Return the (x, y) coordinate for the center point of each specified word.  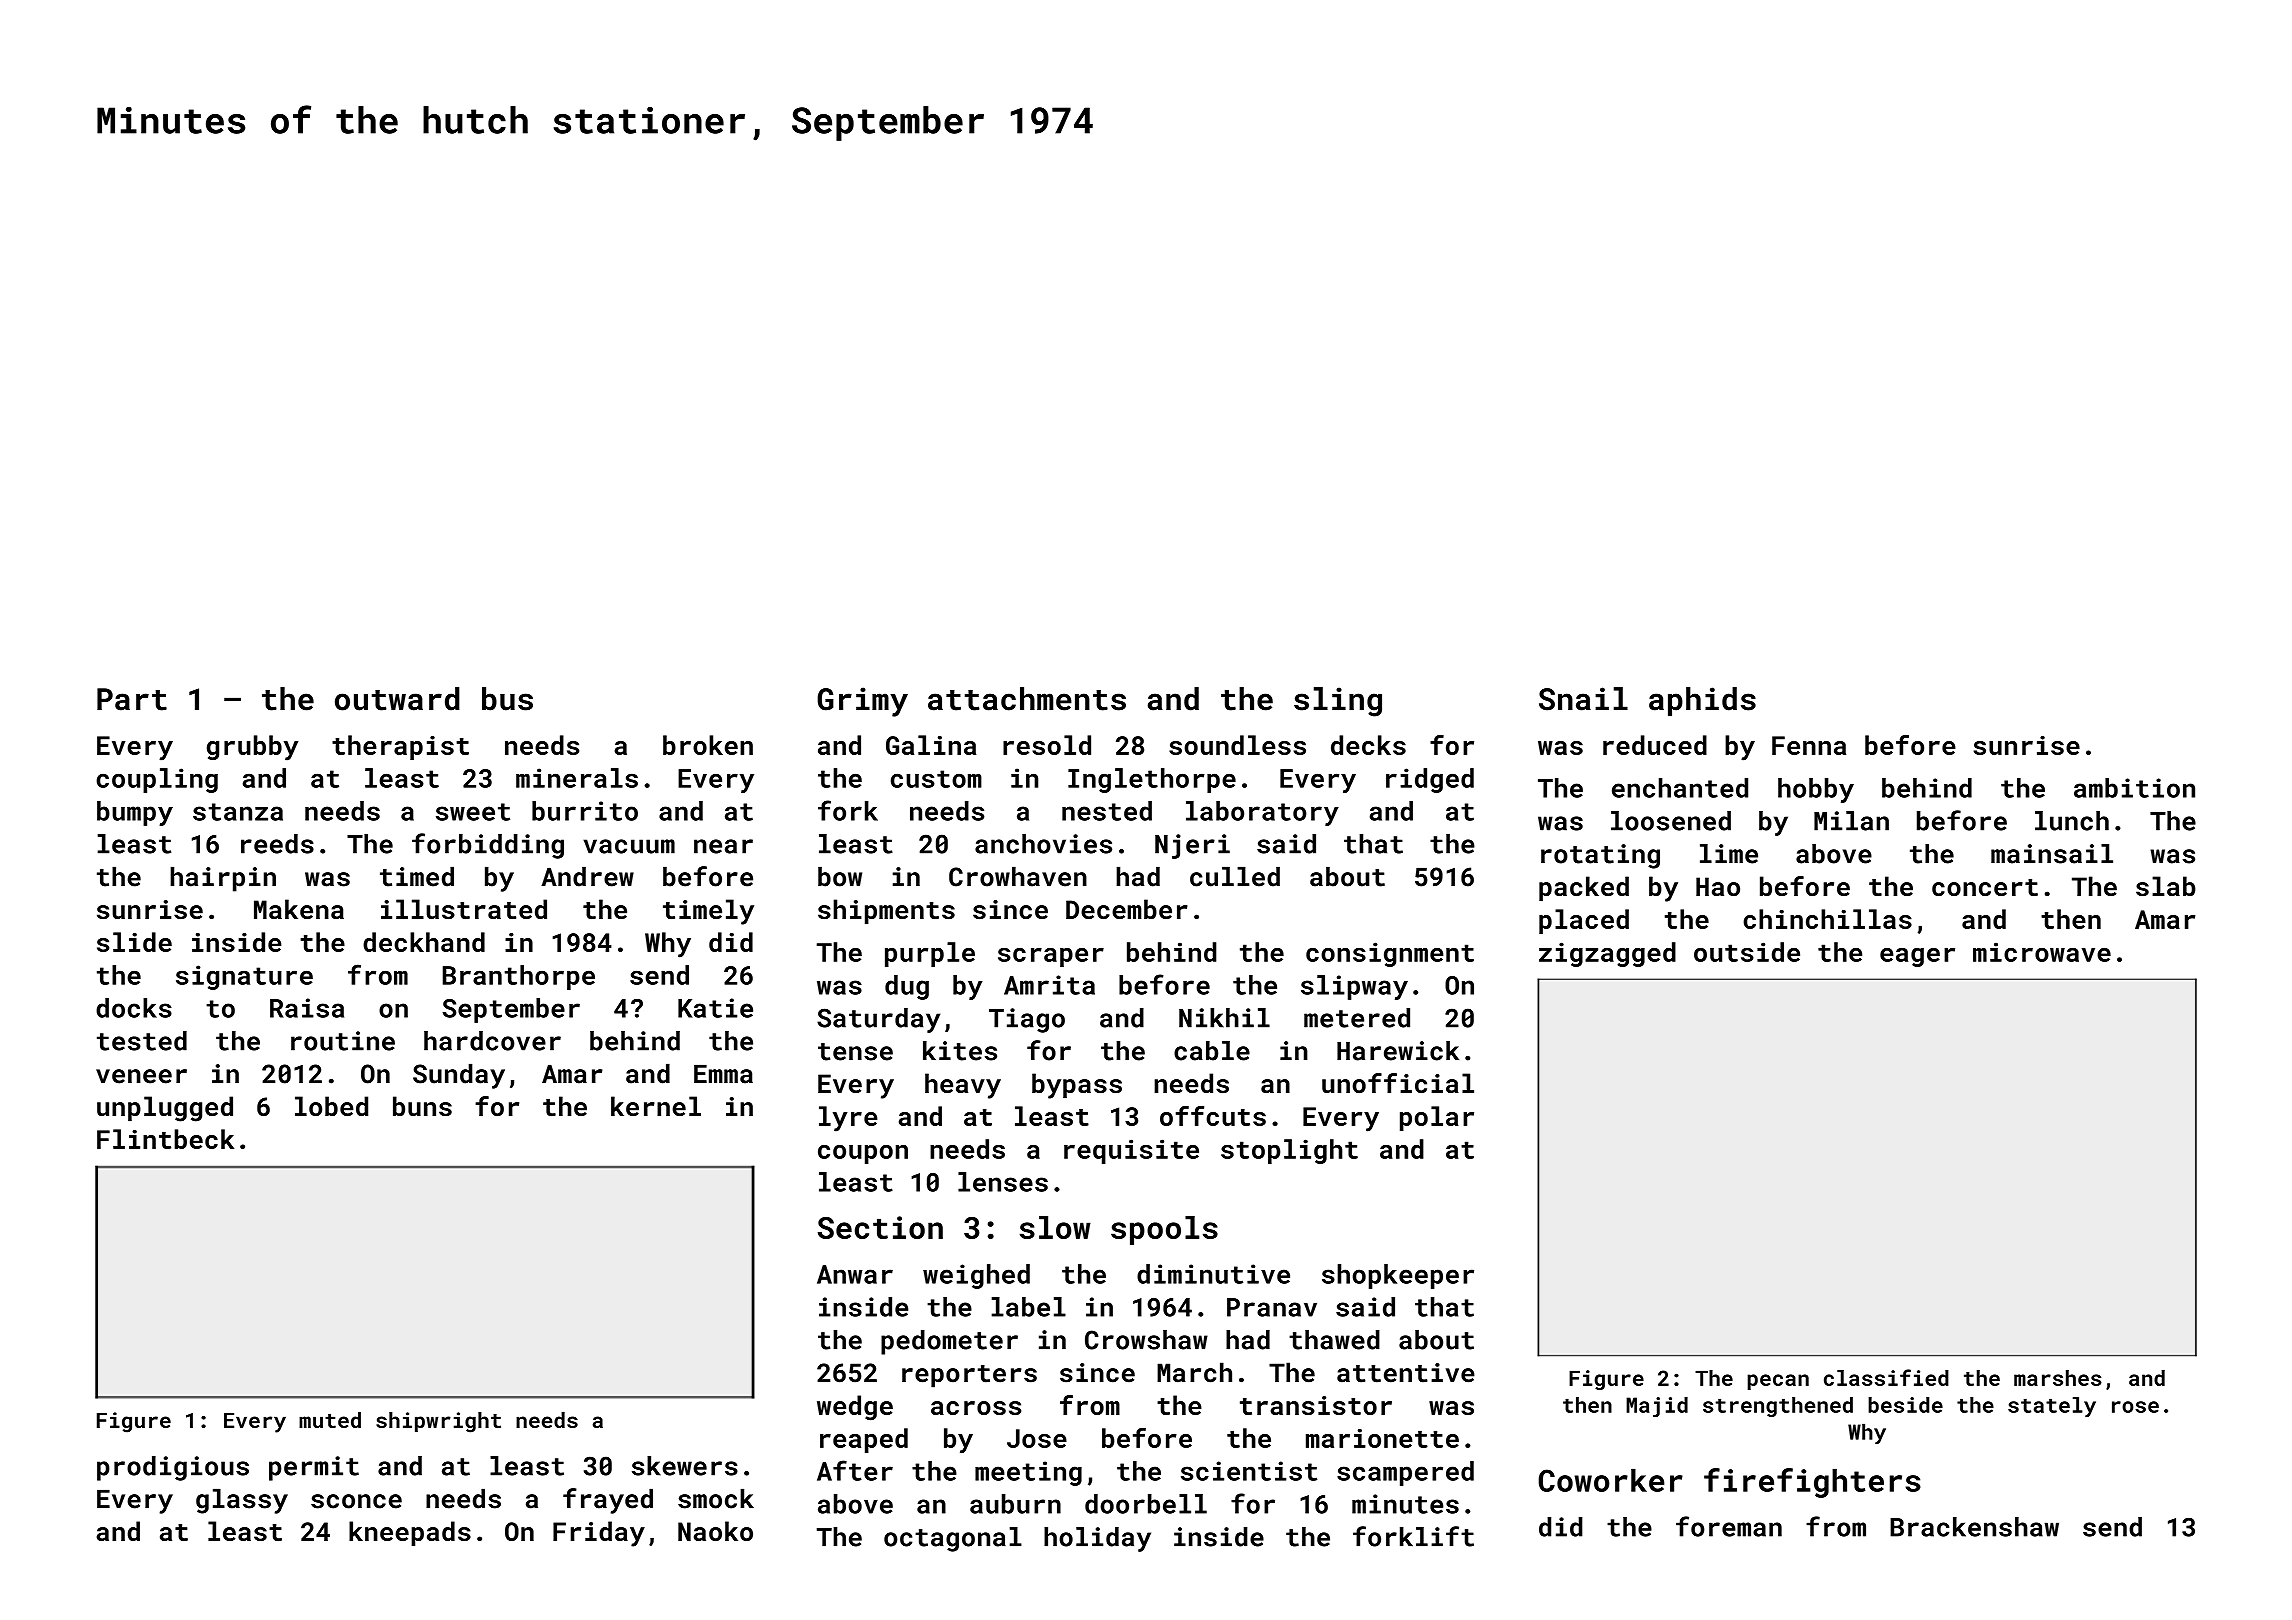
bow (840, 876)
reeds (277, 844)
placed (1584, 921)
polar (1437, 1118)
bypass (1077, 1086)
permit (314, 1468)
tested (142, 1041)
